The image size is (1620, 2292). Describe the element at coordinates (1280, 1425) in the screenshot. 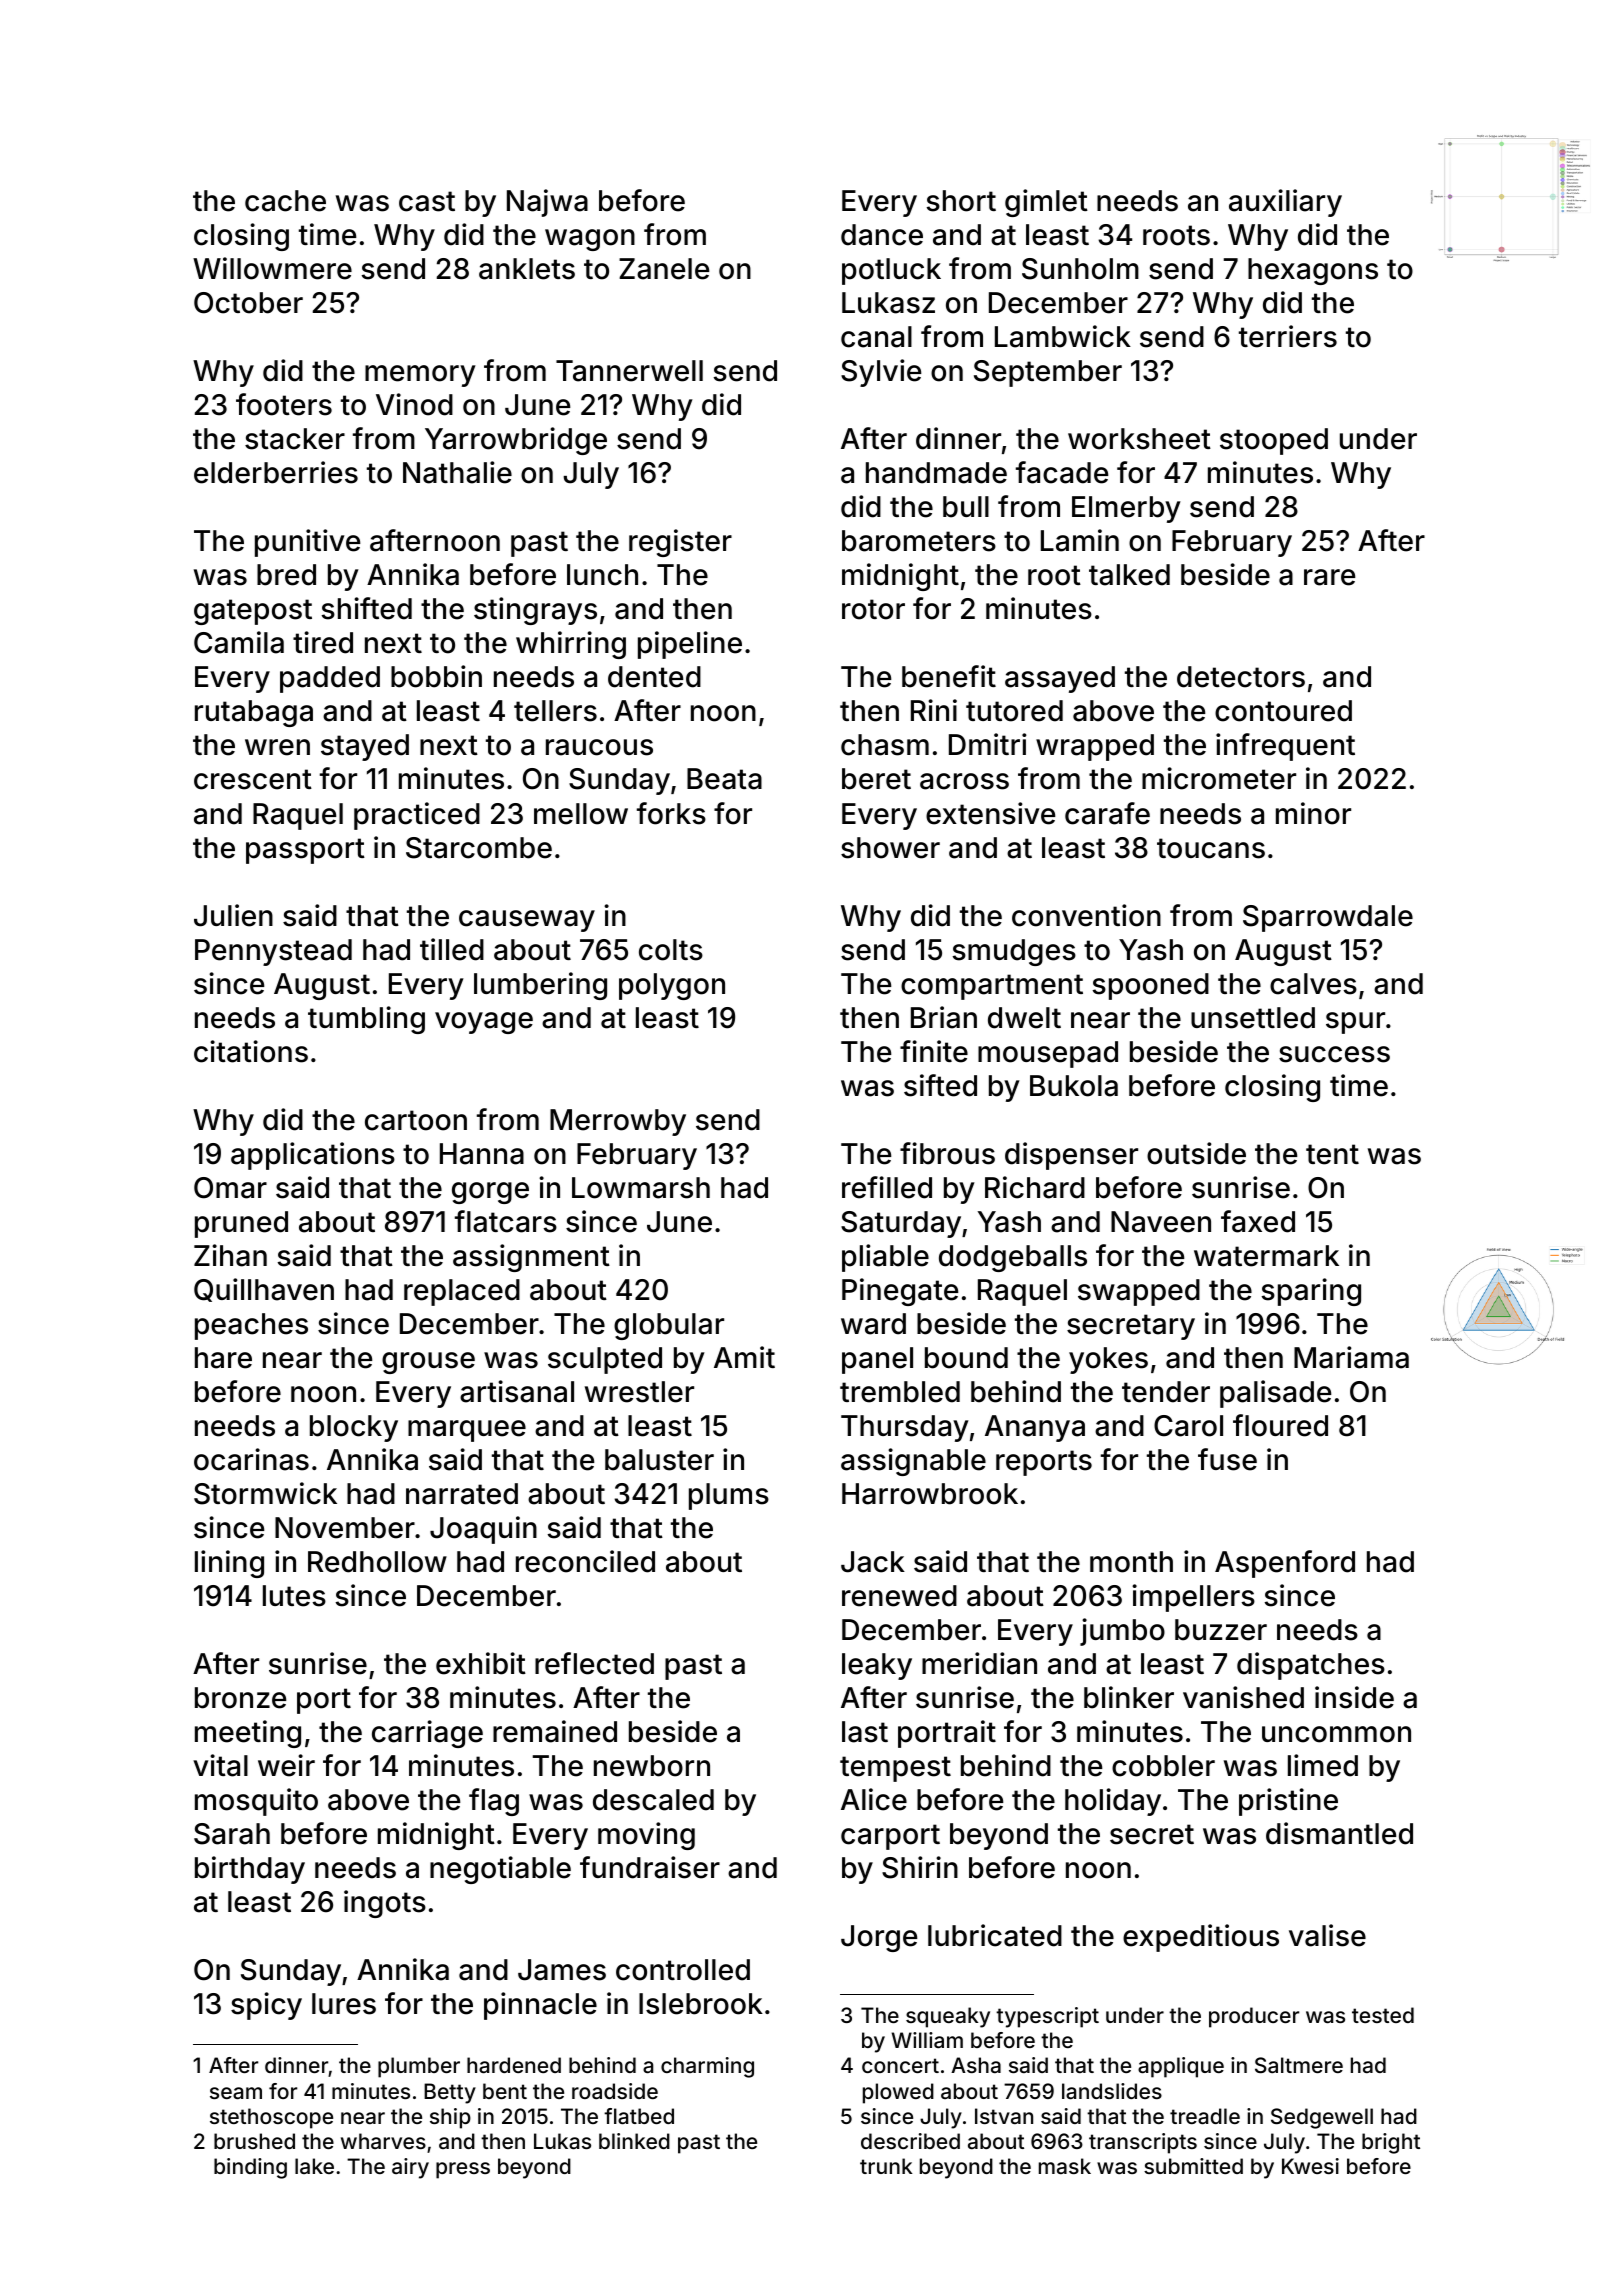

I see `floured` at that location.
